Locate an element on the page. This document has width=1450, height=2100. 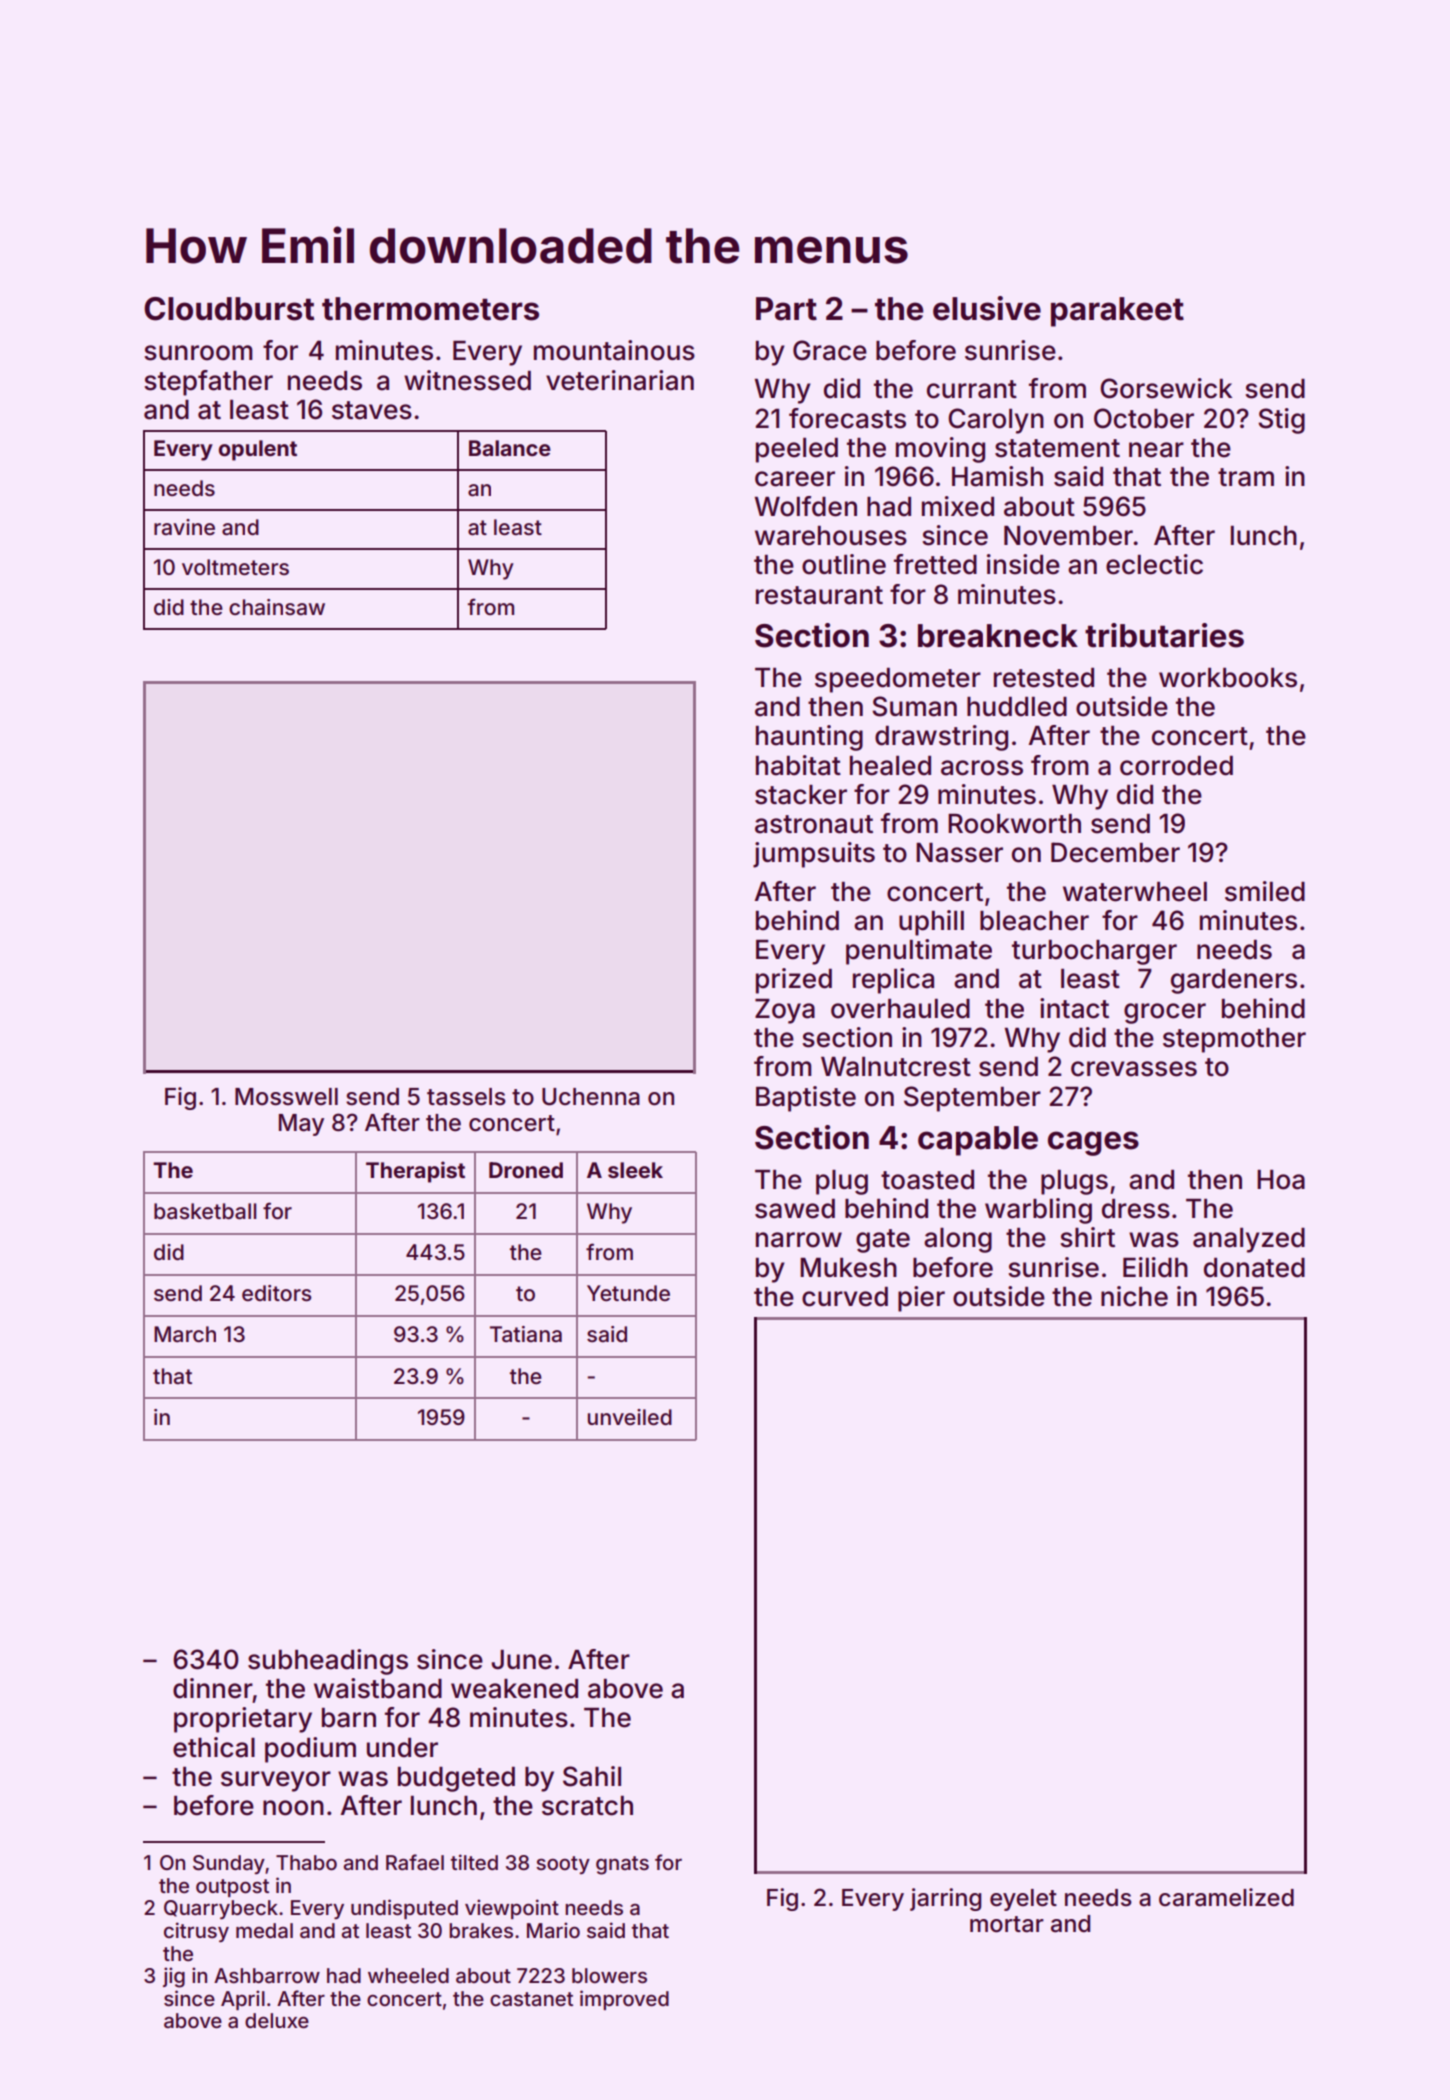
chainsaw is located at coordinates (277, 607).
